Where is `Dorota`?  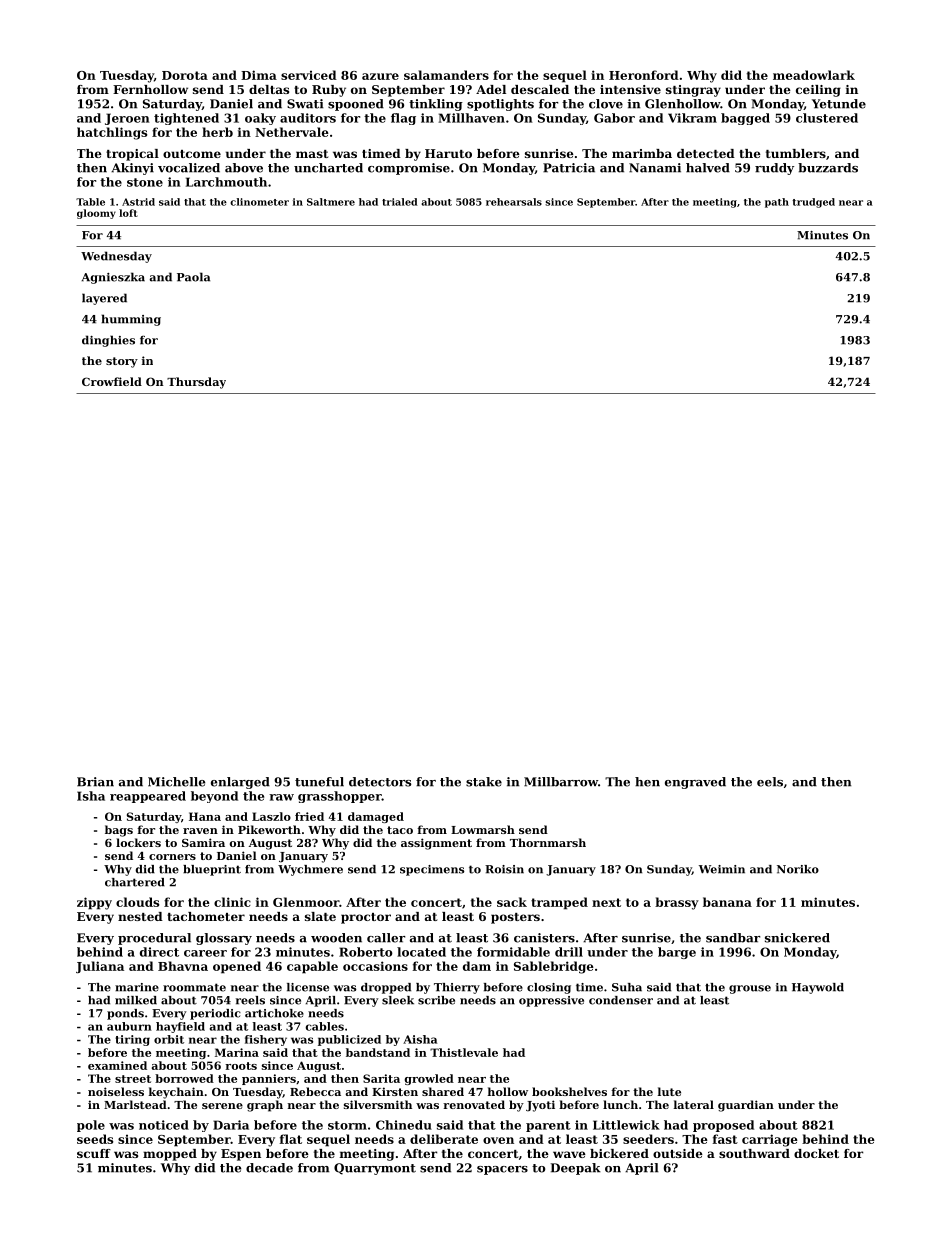 Dorota is located at coordinates (185, 75).
